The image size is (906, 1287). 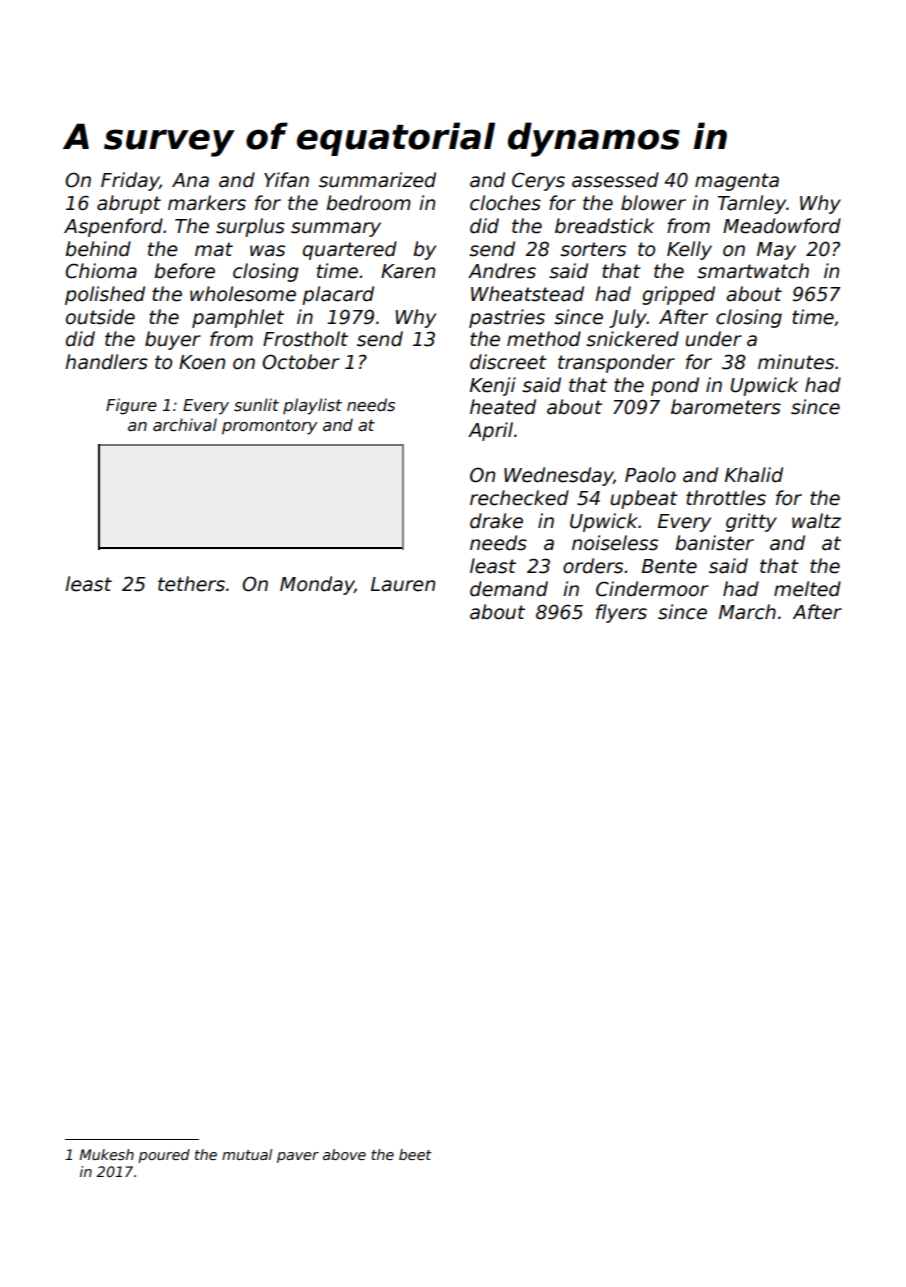 What do you see at coordinates (344, 1154) in the screenshot?
I see `above` at bounding box center [344, 1154].
